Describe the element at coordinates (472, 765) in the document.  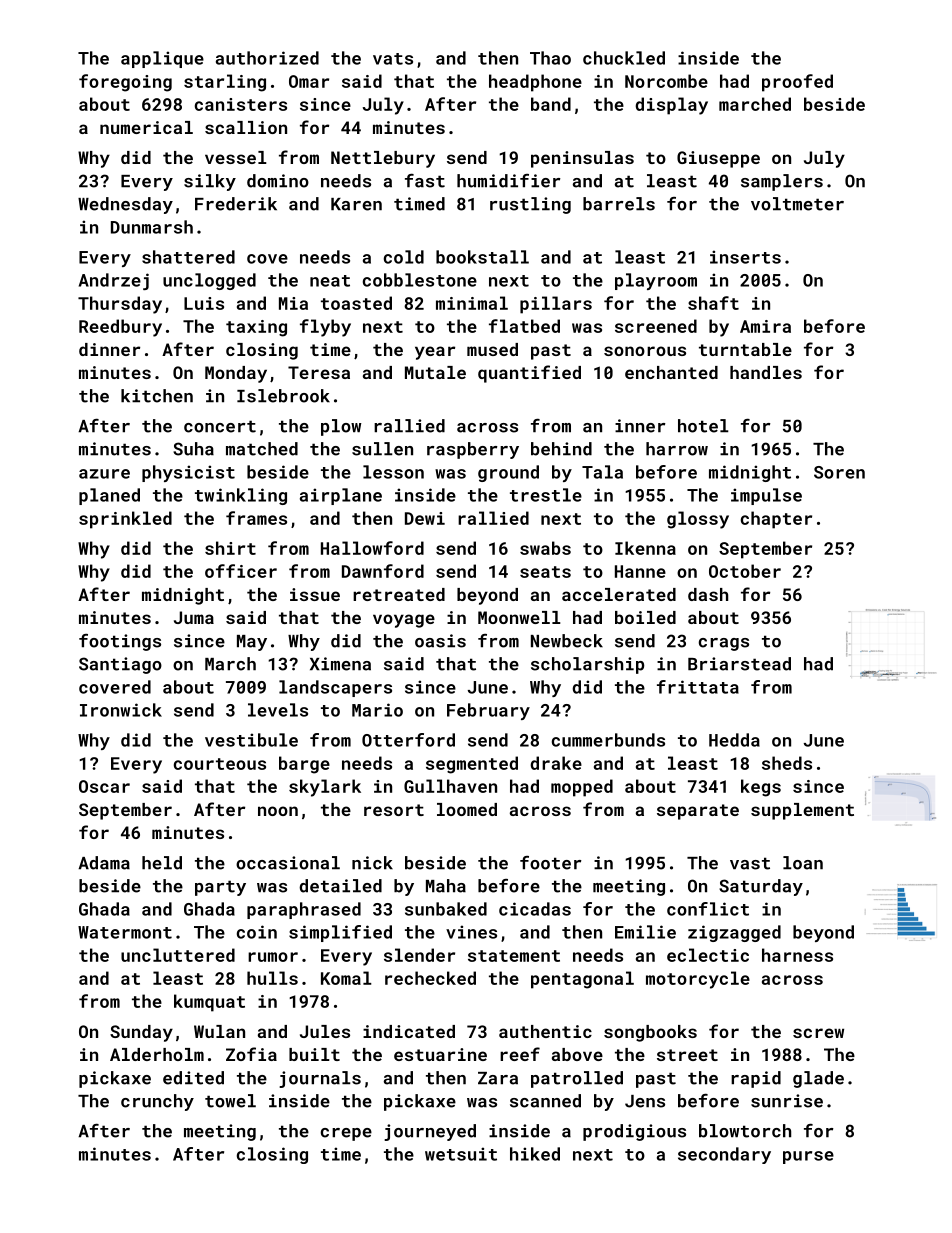
I see `segmented` at that location.
